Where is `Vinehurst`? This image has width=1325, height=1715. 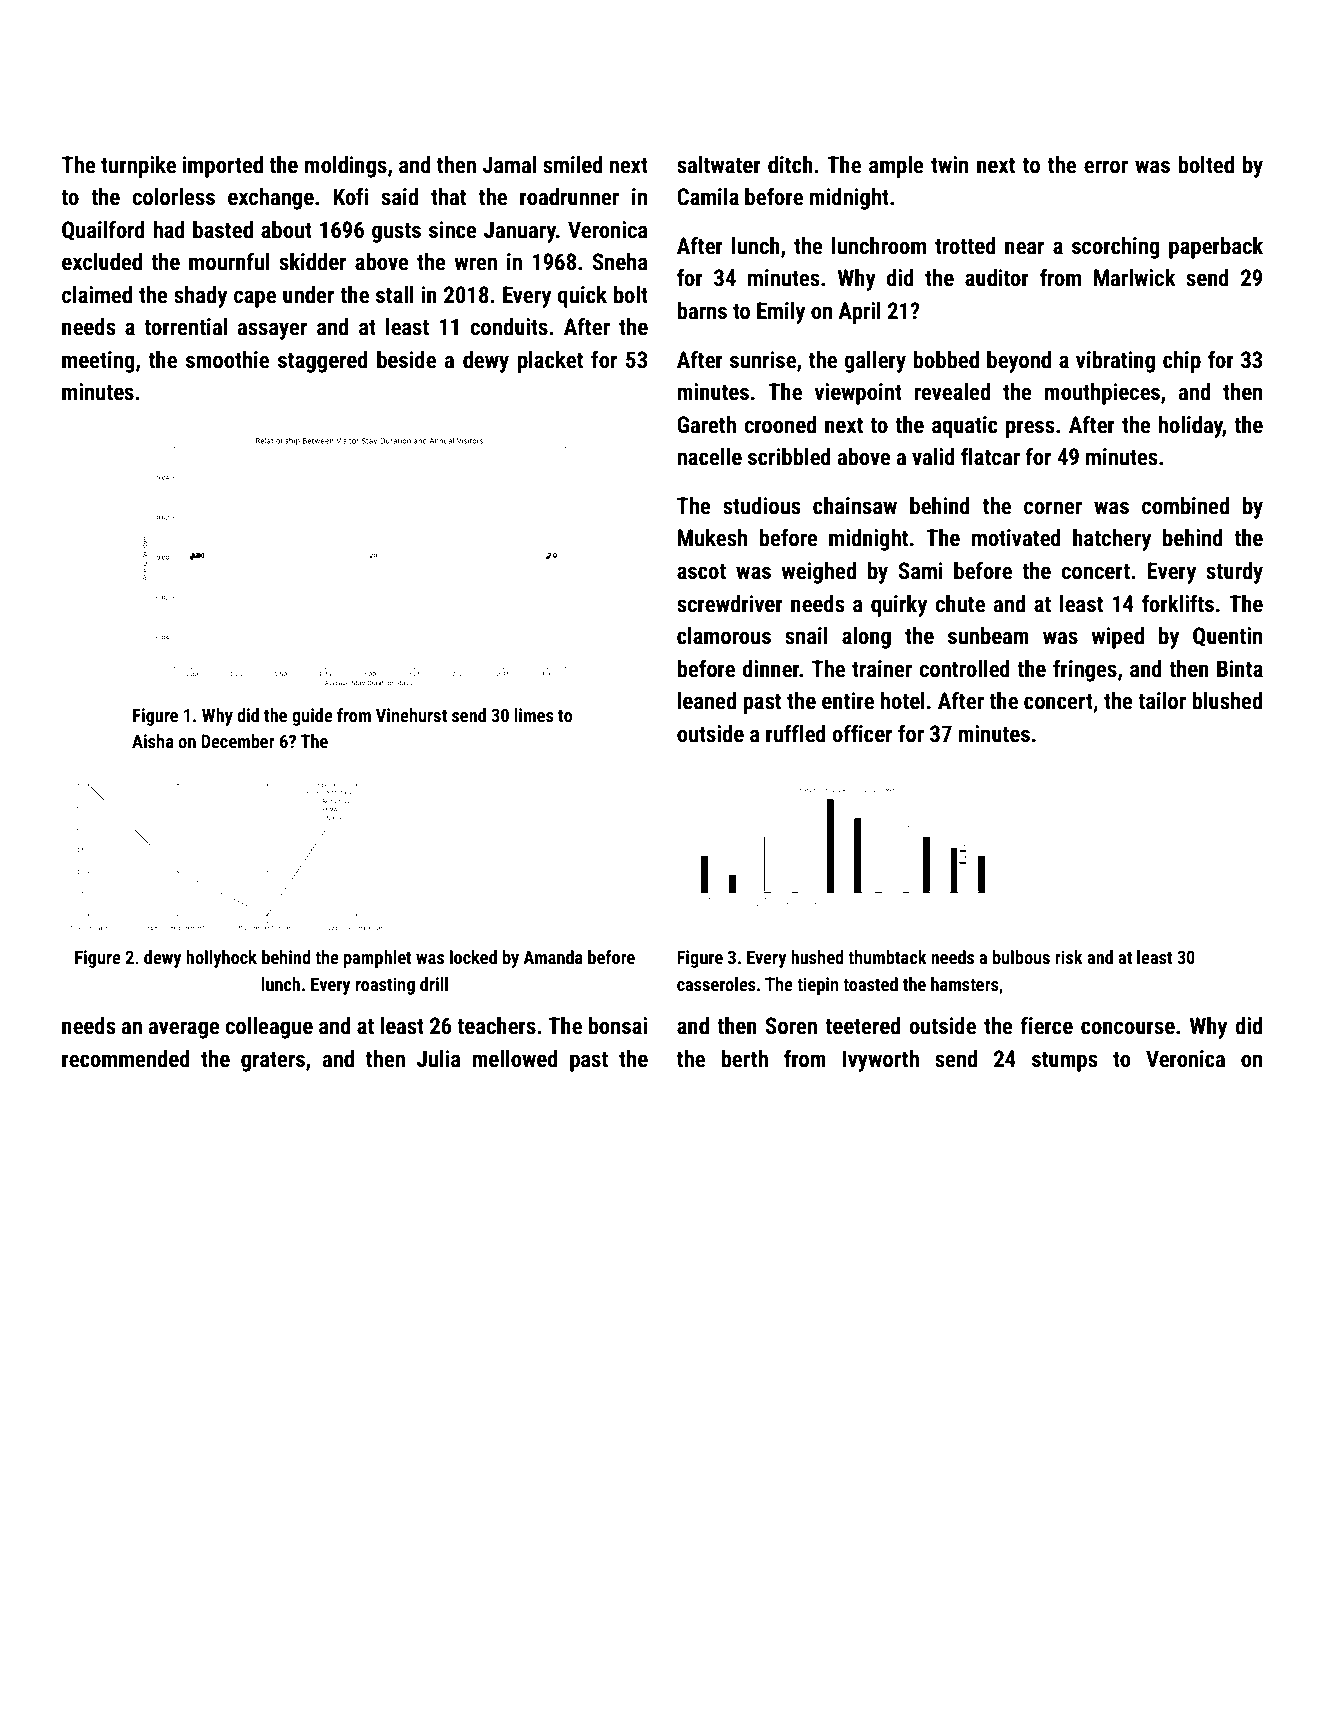 Vinehurst is located at coordinates (411, 715).
